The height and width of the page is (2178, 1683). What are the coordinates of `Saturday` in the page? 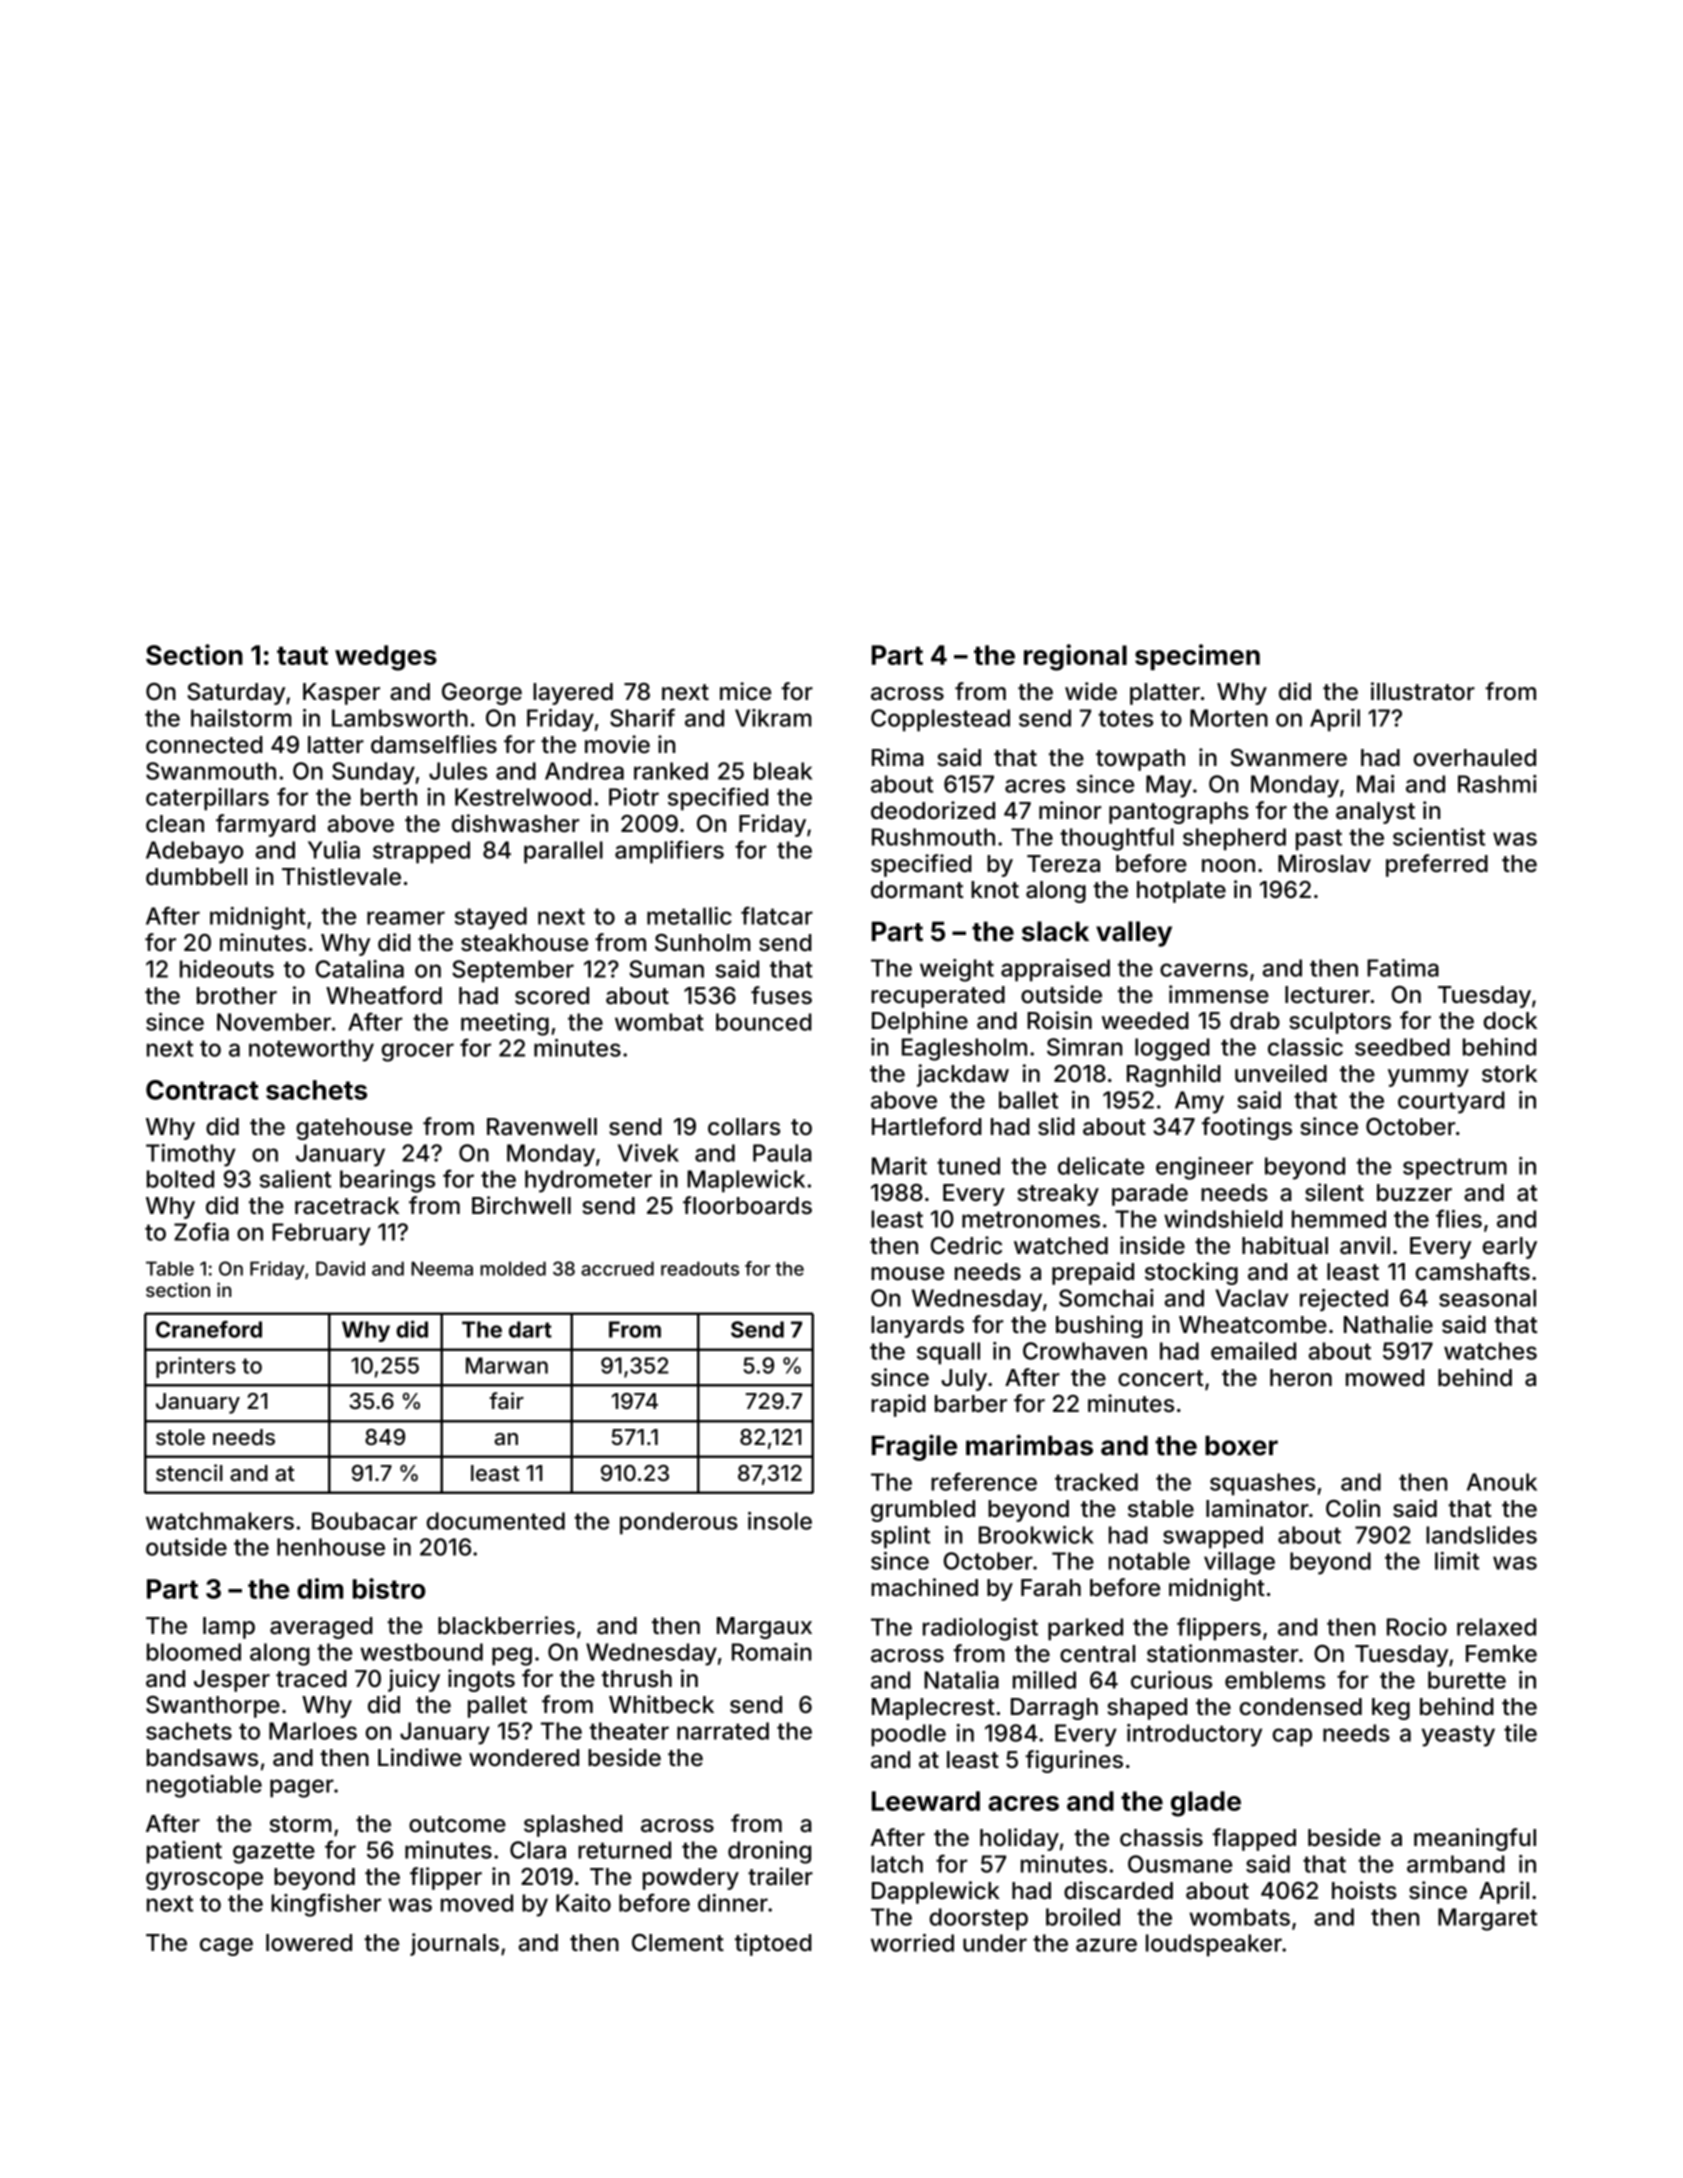 It's located at (236, 694).
